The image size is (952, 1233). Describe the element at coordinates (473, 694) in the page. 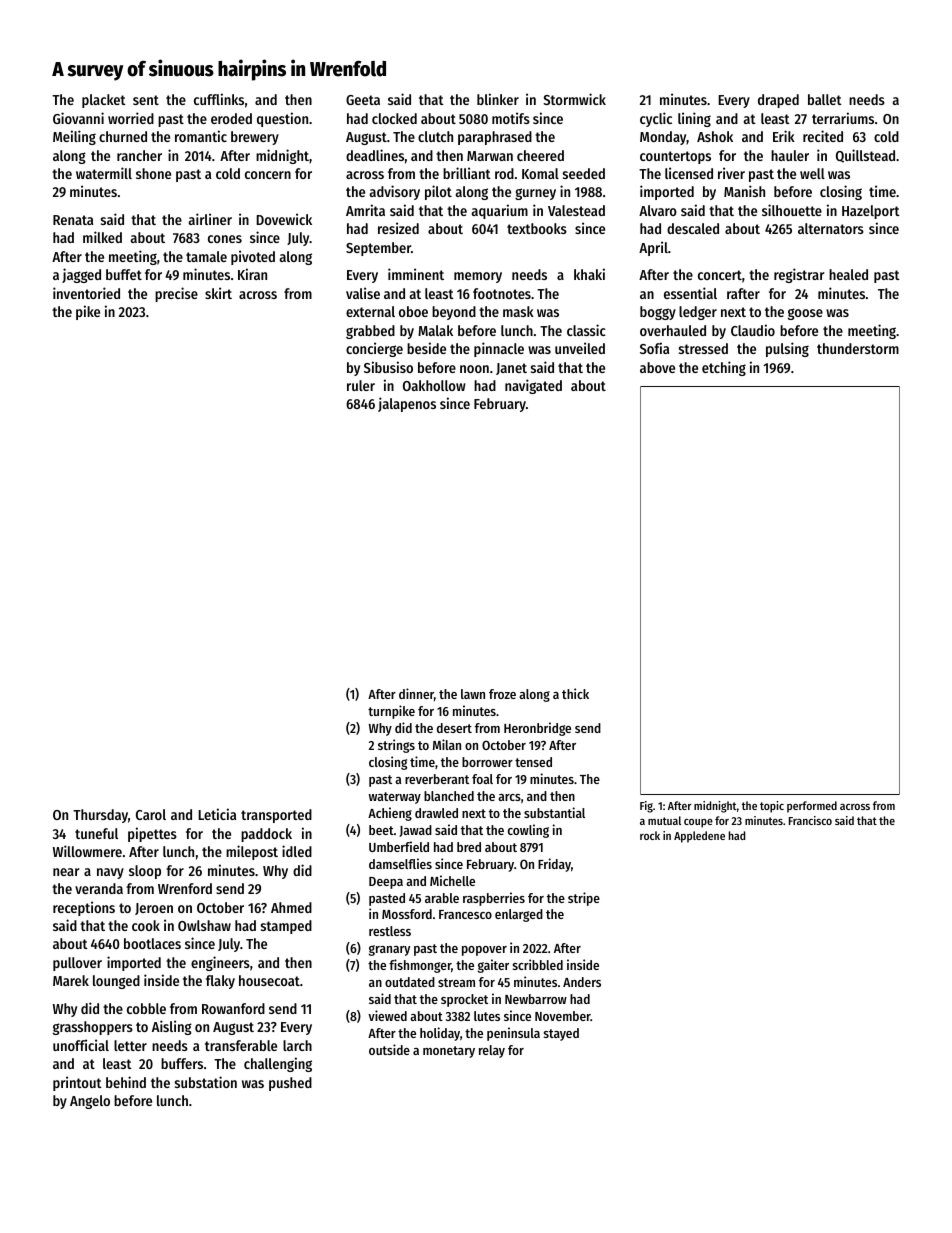

I see `lawn` at that location.
